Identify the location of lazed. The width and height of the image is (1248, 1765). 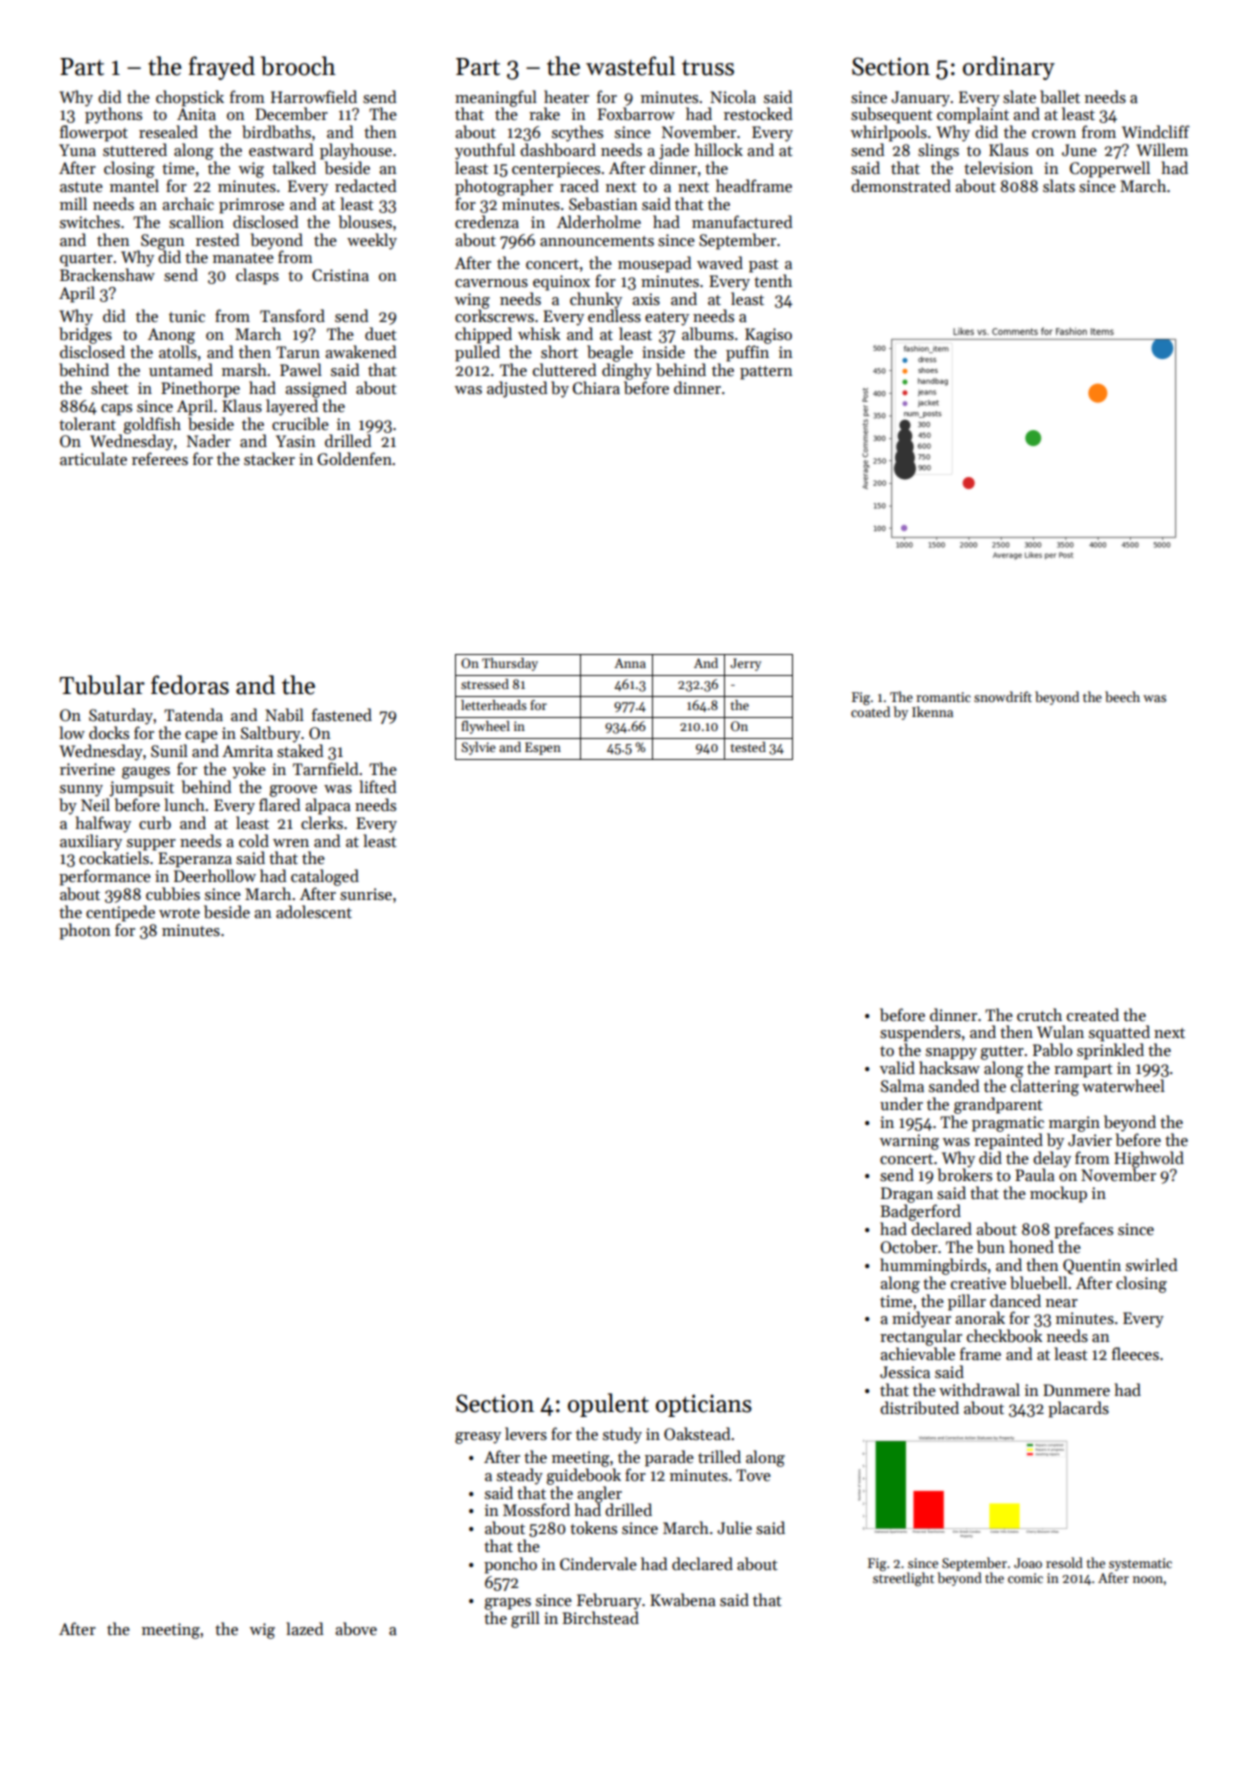
(304, 1628).
